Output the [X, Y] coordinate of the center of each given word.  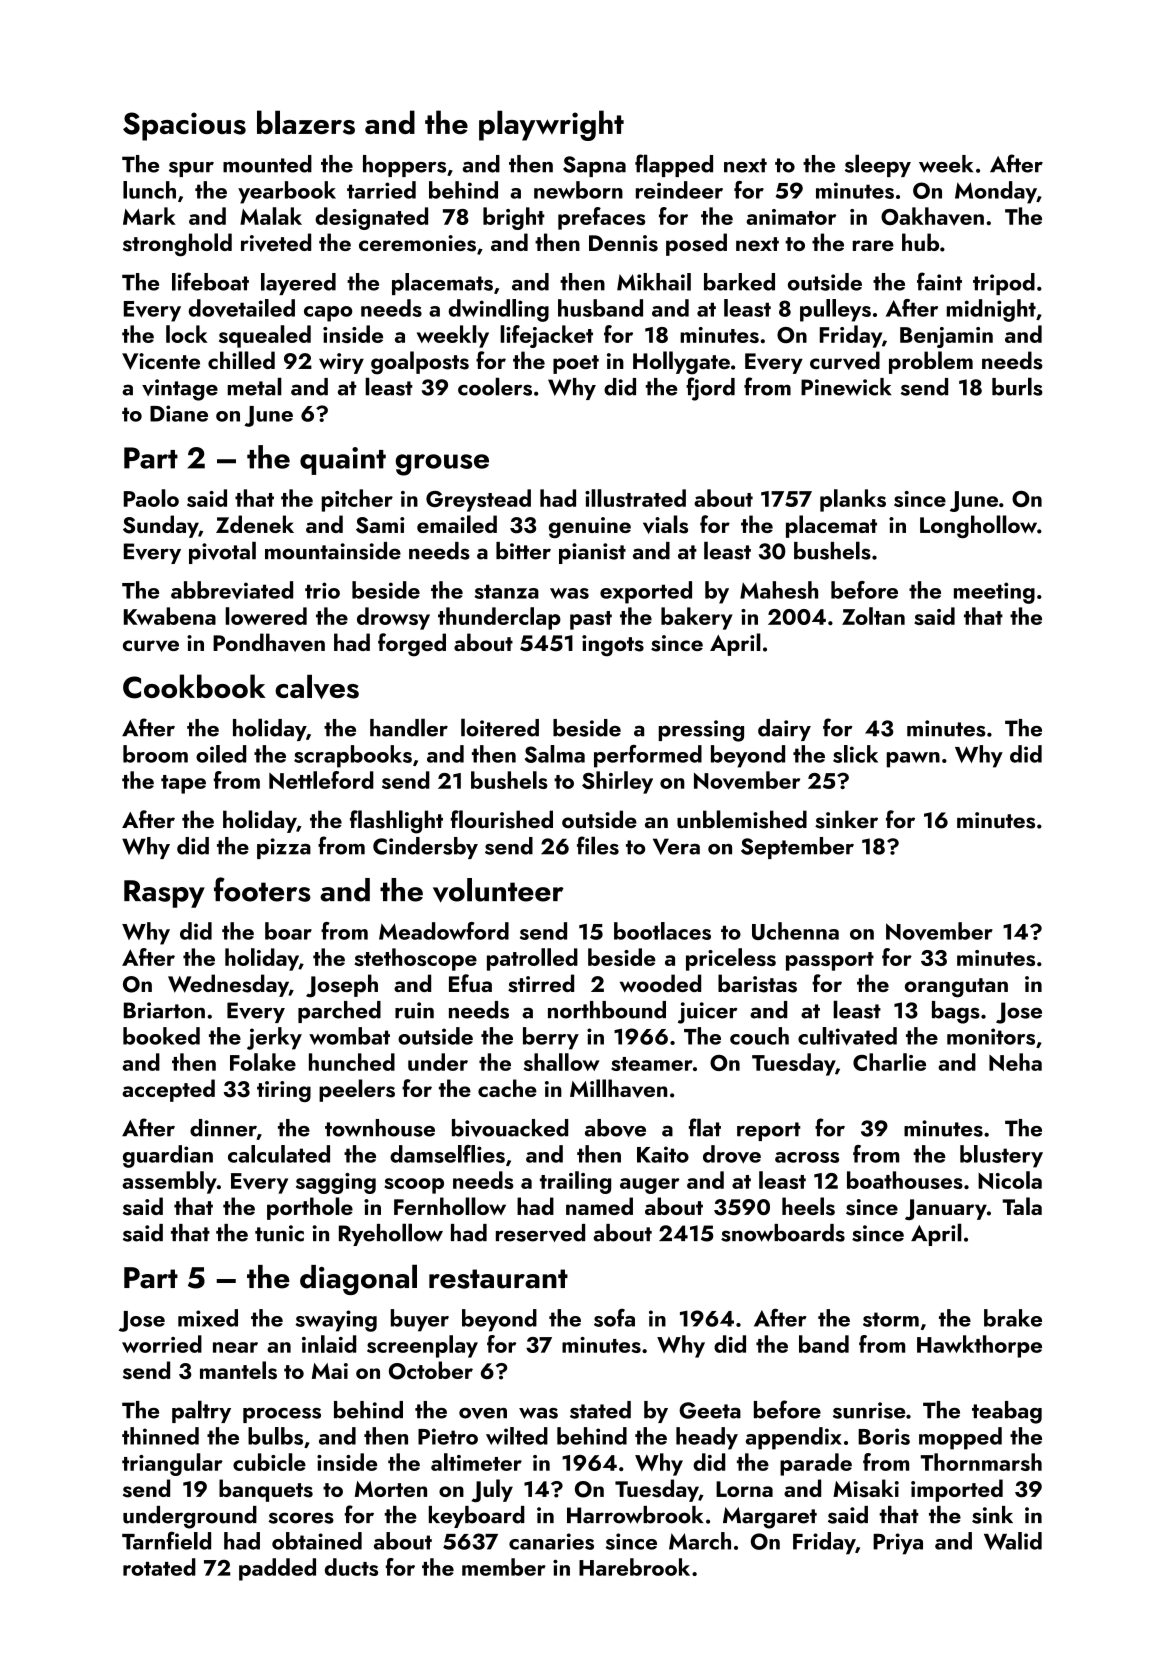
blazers [306, 122]
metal [255, 386]
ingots [613, 646]
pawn [913, 760]
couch [759, 1036]
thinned [160, 1436]
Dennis [623, 243]
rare [873, 245]
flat [705, 1127]
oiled [221, 754]
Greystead [478, 500]
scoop [414, 1186]
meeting [994, 593]
